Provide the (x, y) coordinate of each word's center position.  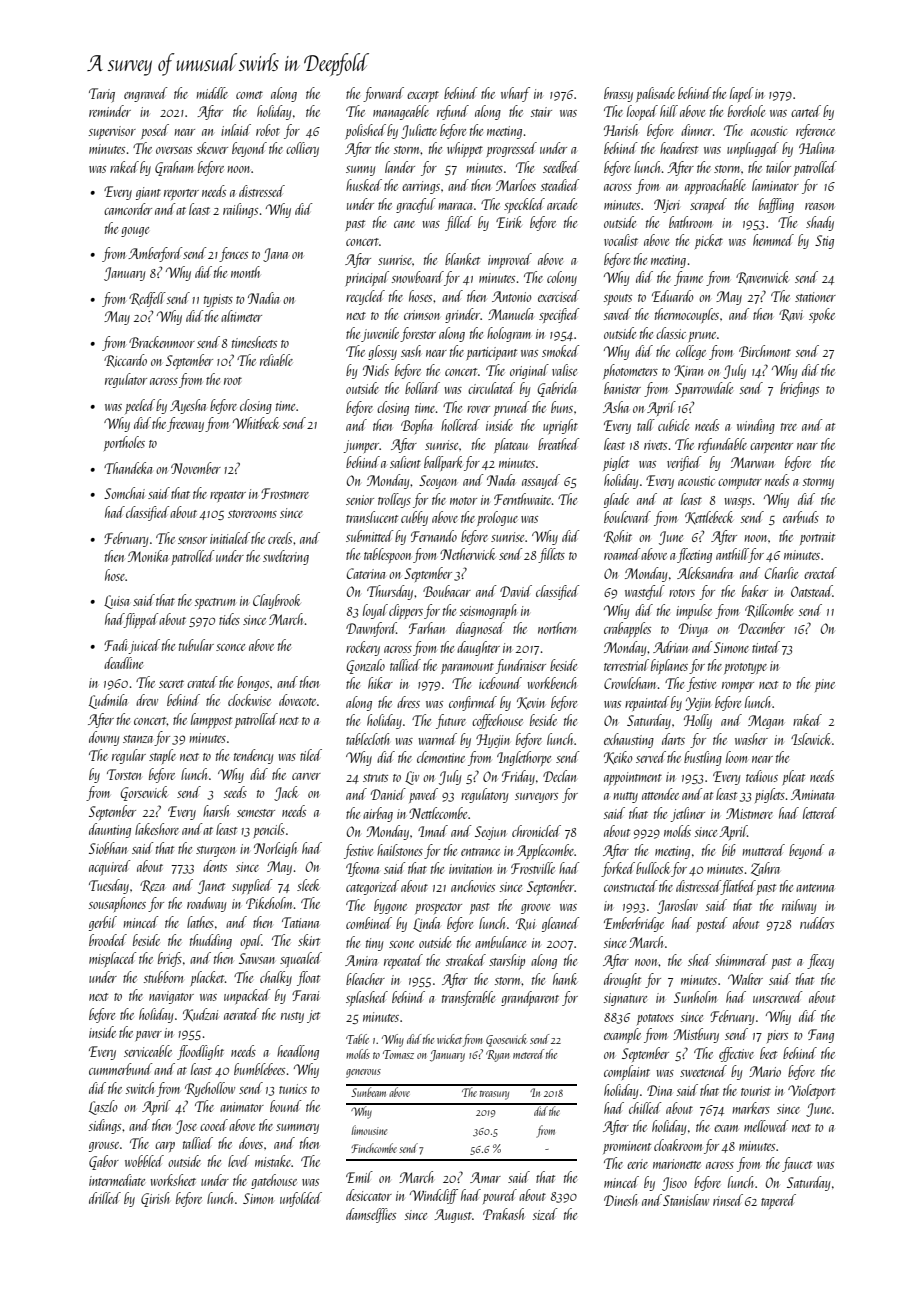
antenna (815, 888)
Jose (186, 1127)
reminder (110, 111)
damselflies (371, 1215)
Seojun (490, 833)
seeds (235, 792)
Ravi (791, 315)
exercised (559, 296)
